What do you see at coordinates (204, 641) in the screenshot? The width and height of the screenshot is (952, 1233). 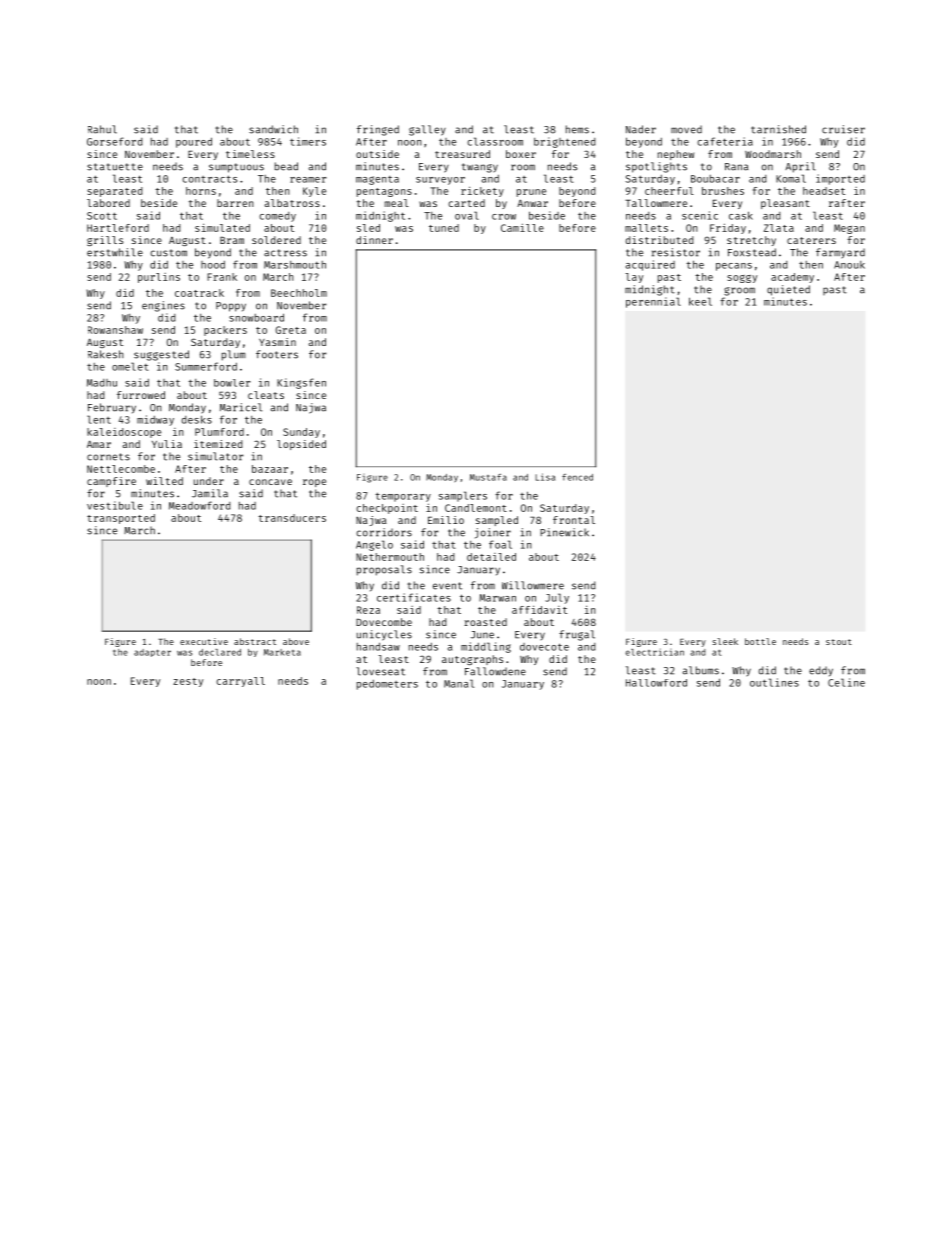 I see `executive` at bounding box center [204, 641].
